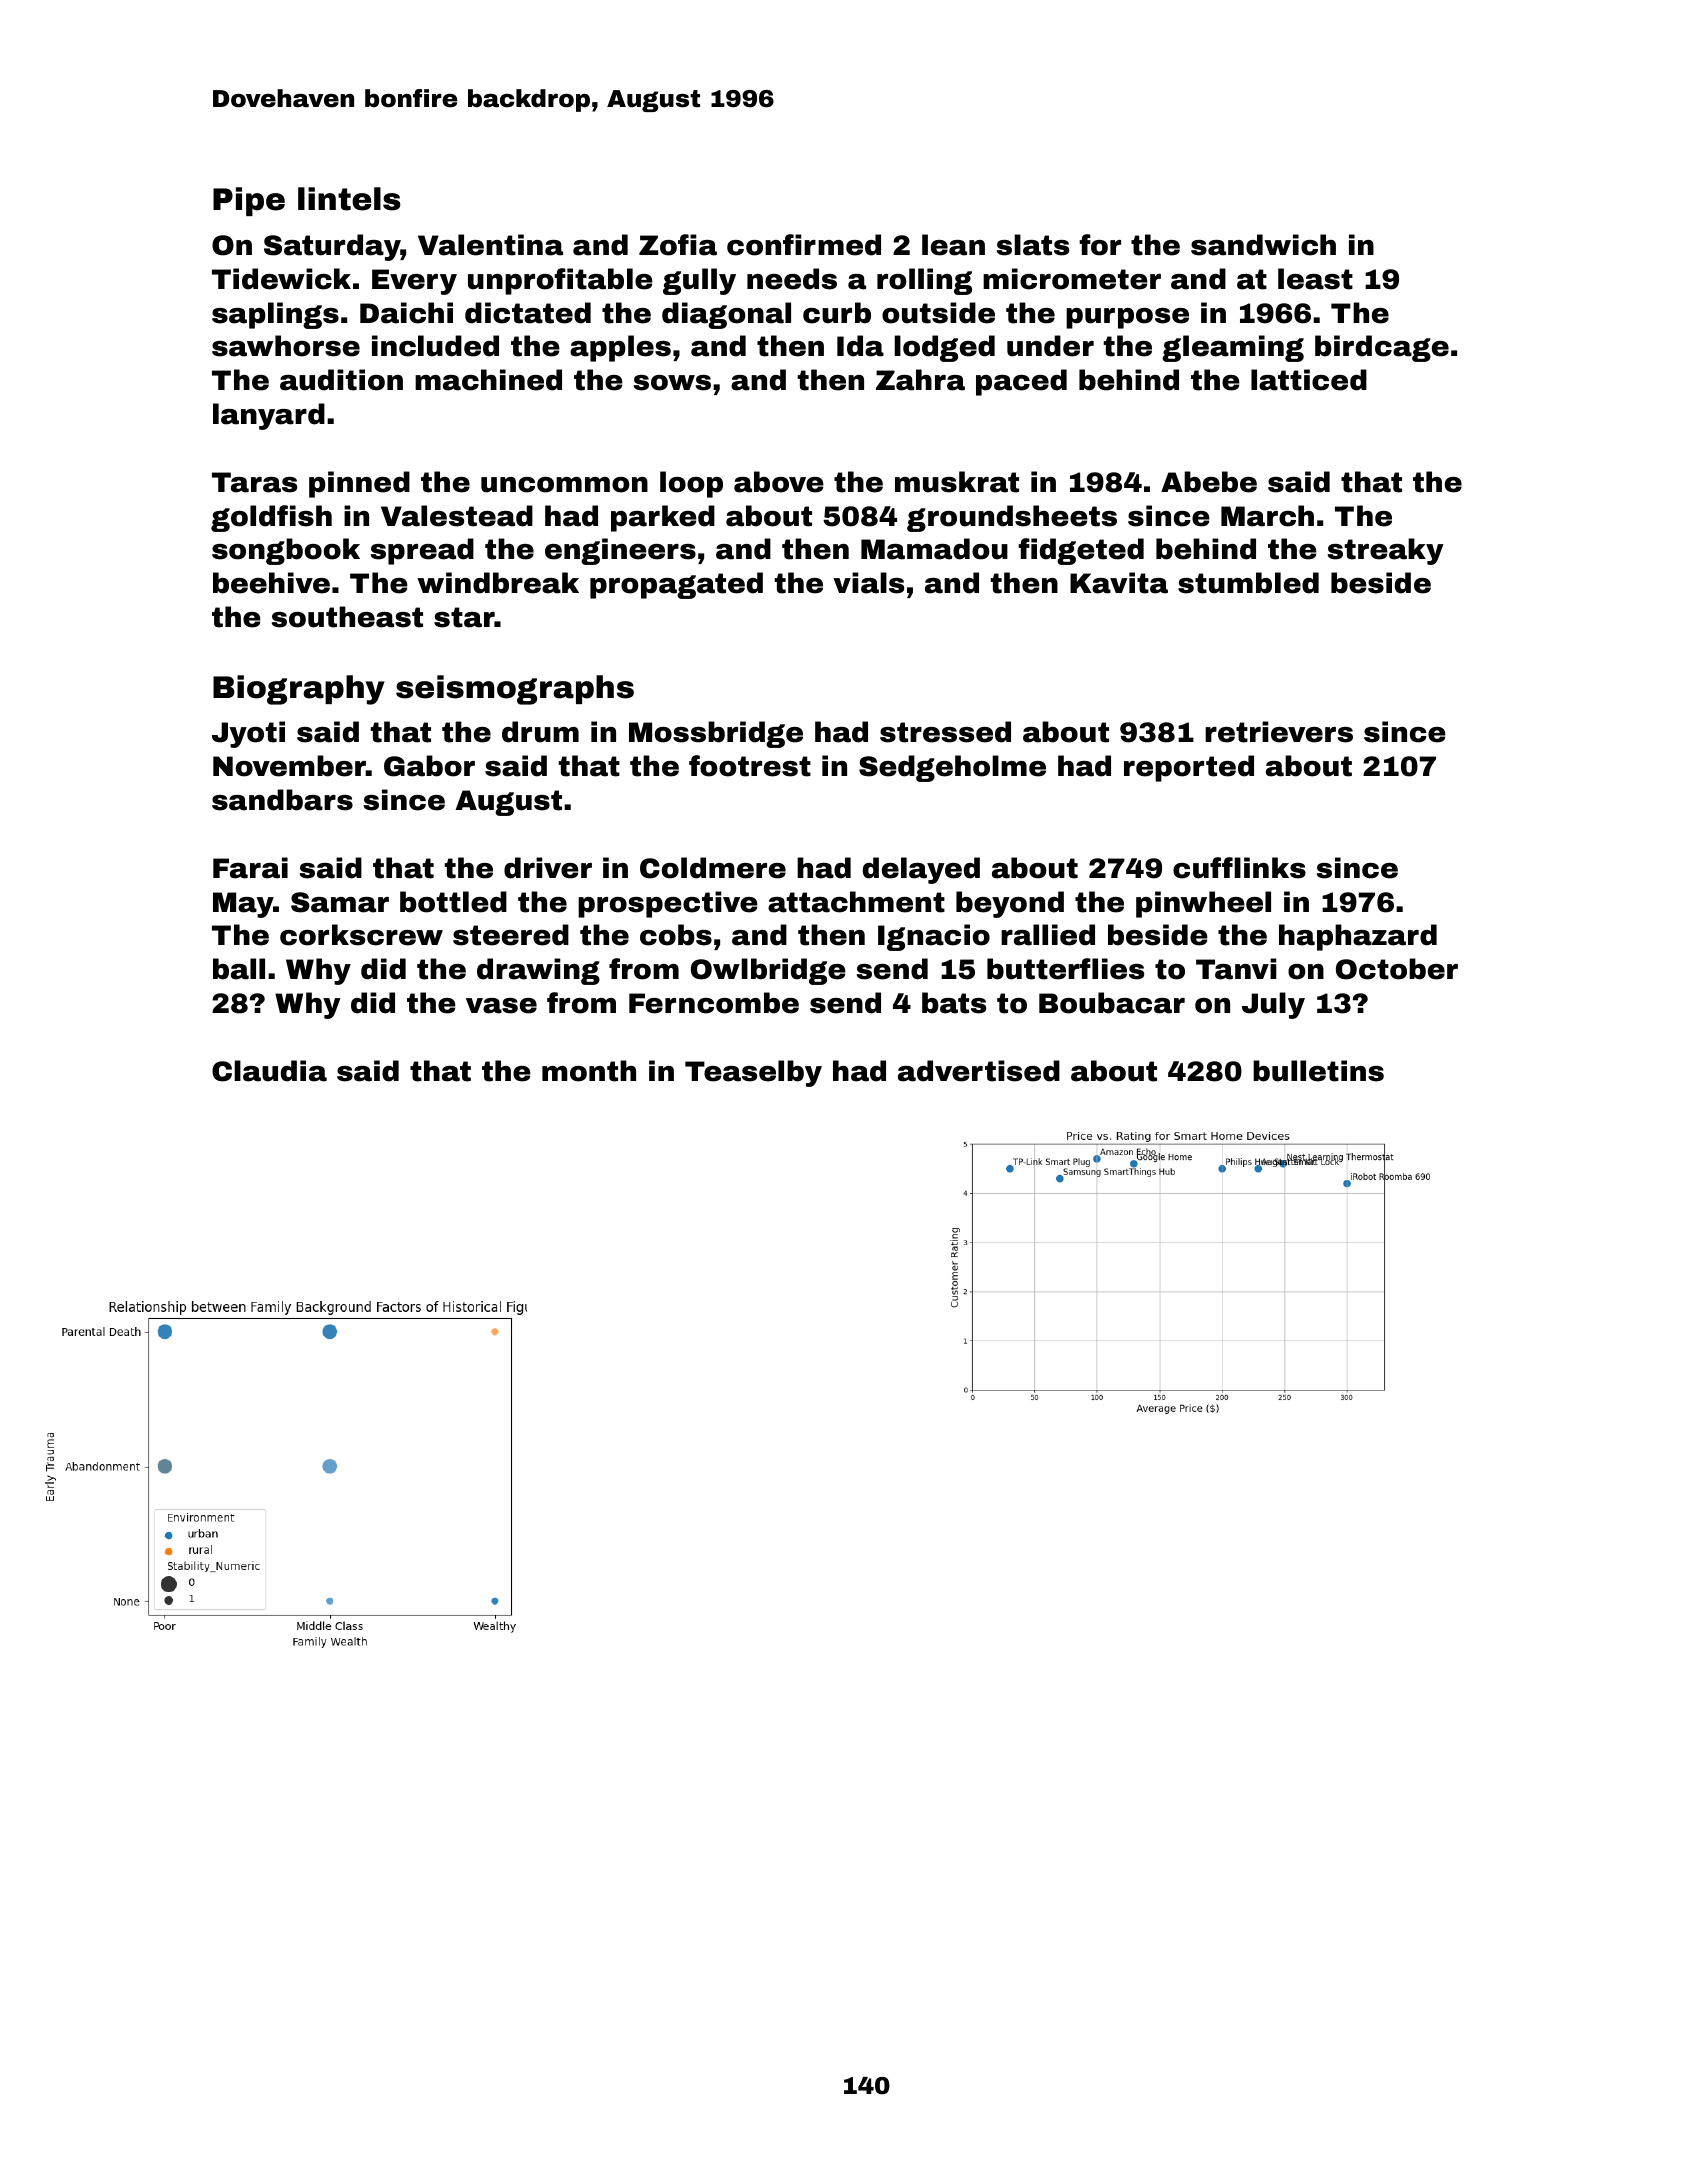  What do you see at coordinates (921, 870) in the screenshot?
I see `delayed` at bounding box center [921, 870].
